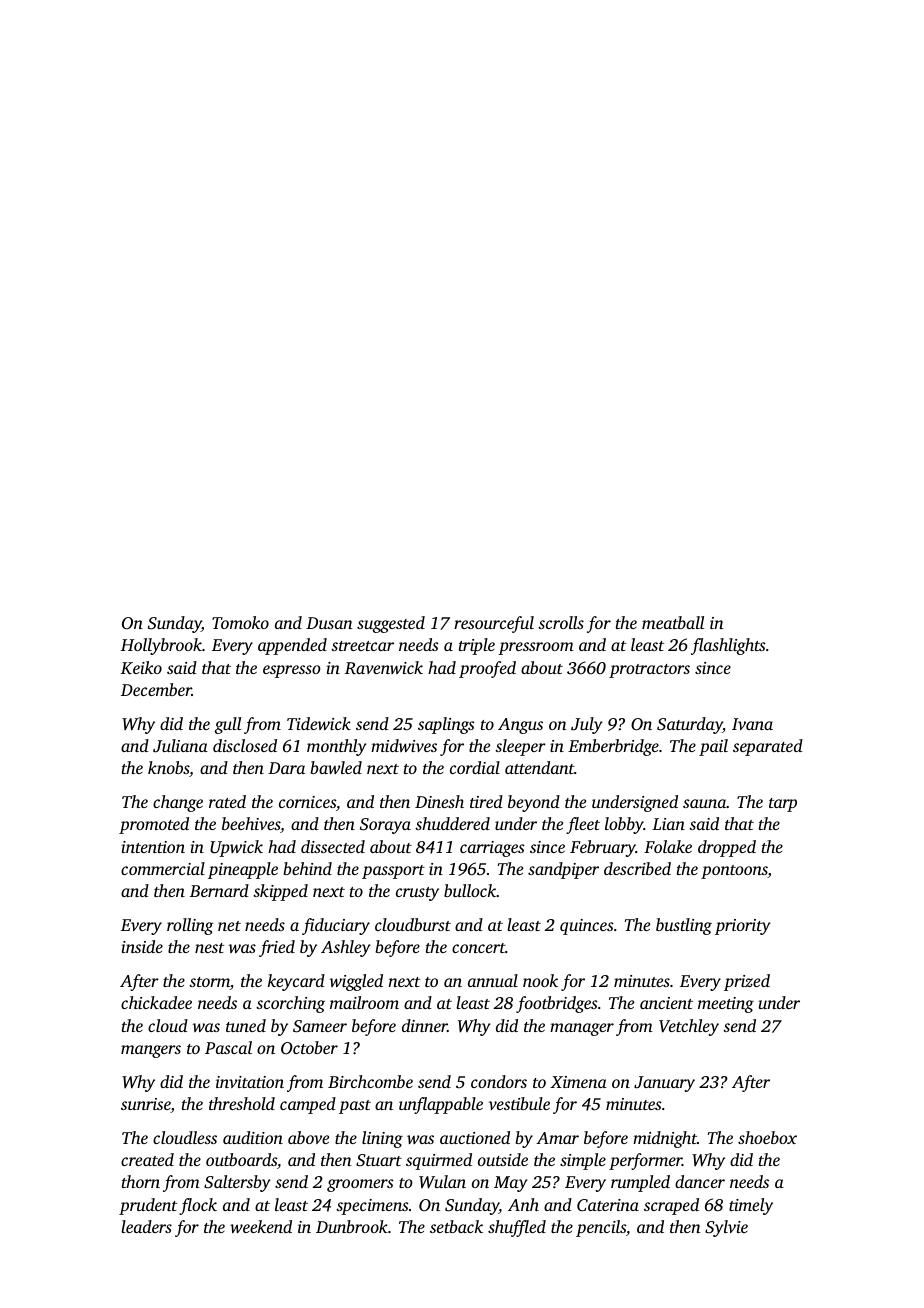 This document has height=1308, width=924. I want to click on bawled, so click(336, 767).
